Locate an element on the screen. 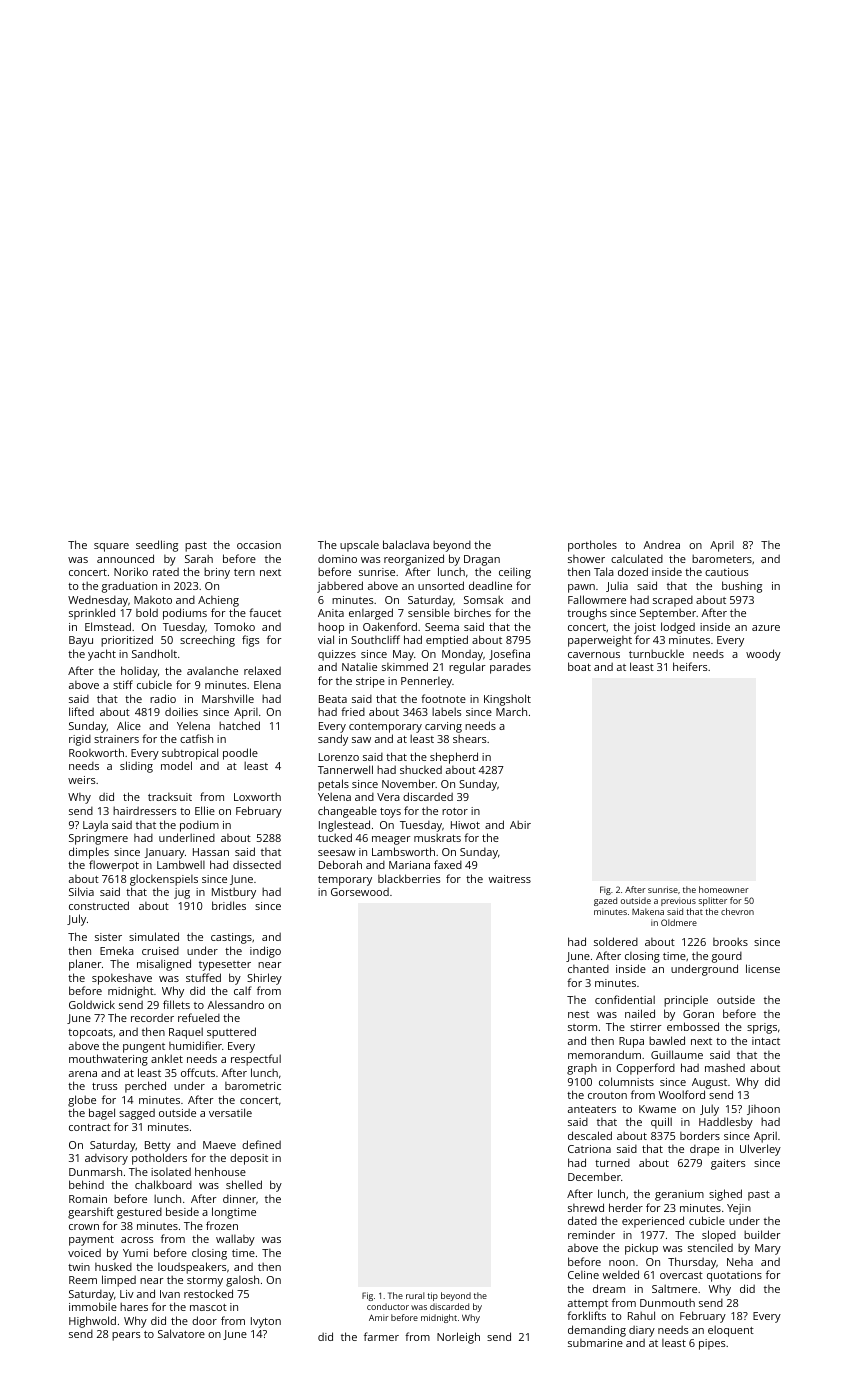  seesaw is located at coordinates (337, 853).
